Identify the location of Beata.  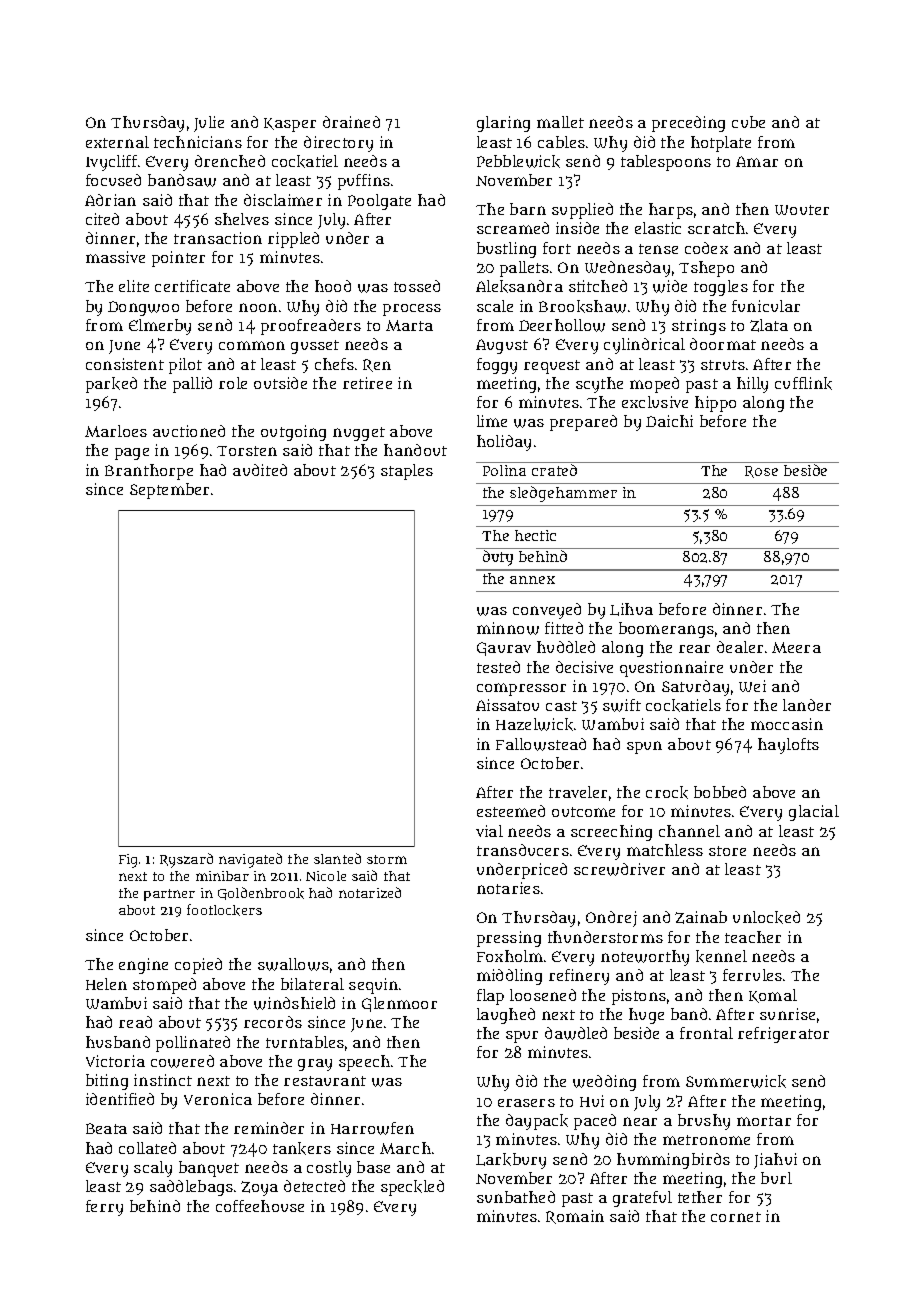
(106, 1128).
